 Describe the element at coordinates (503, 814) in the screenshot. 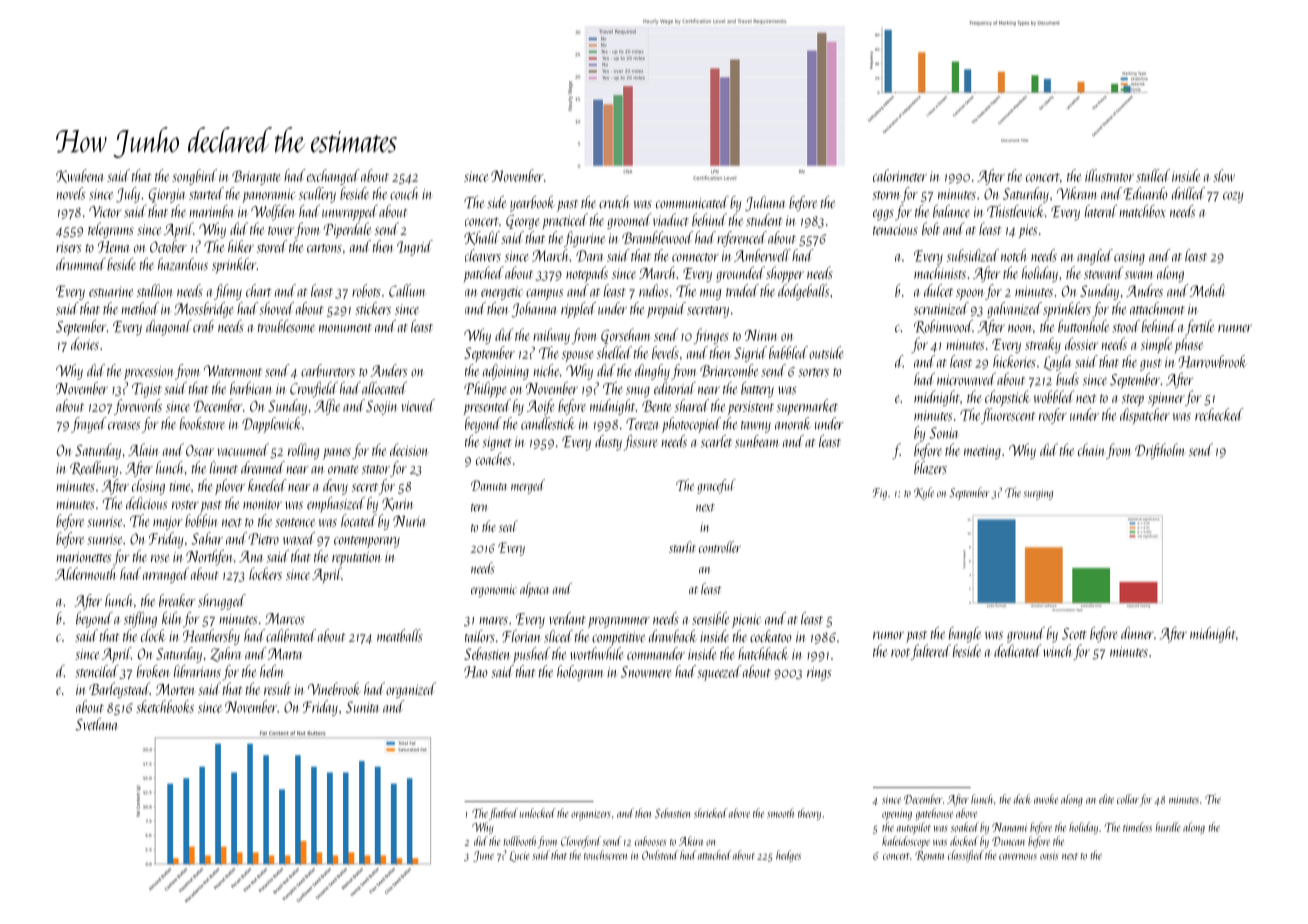

I see `flatbed` at that location.
